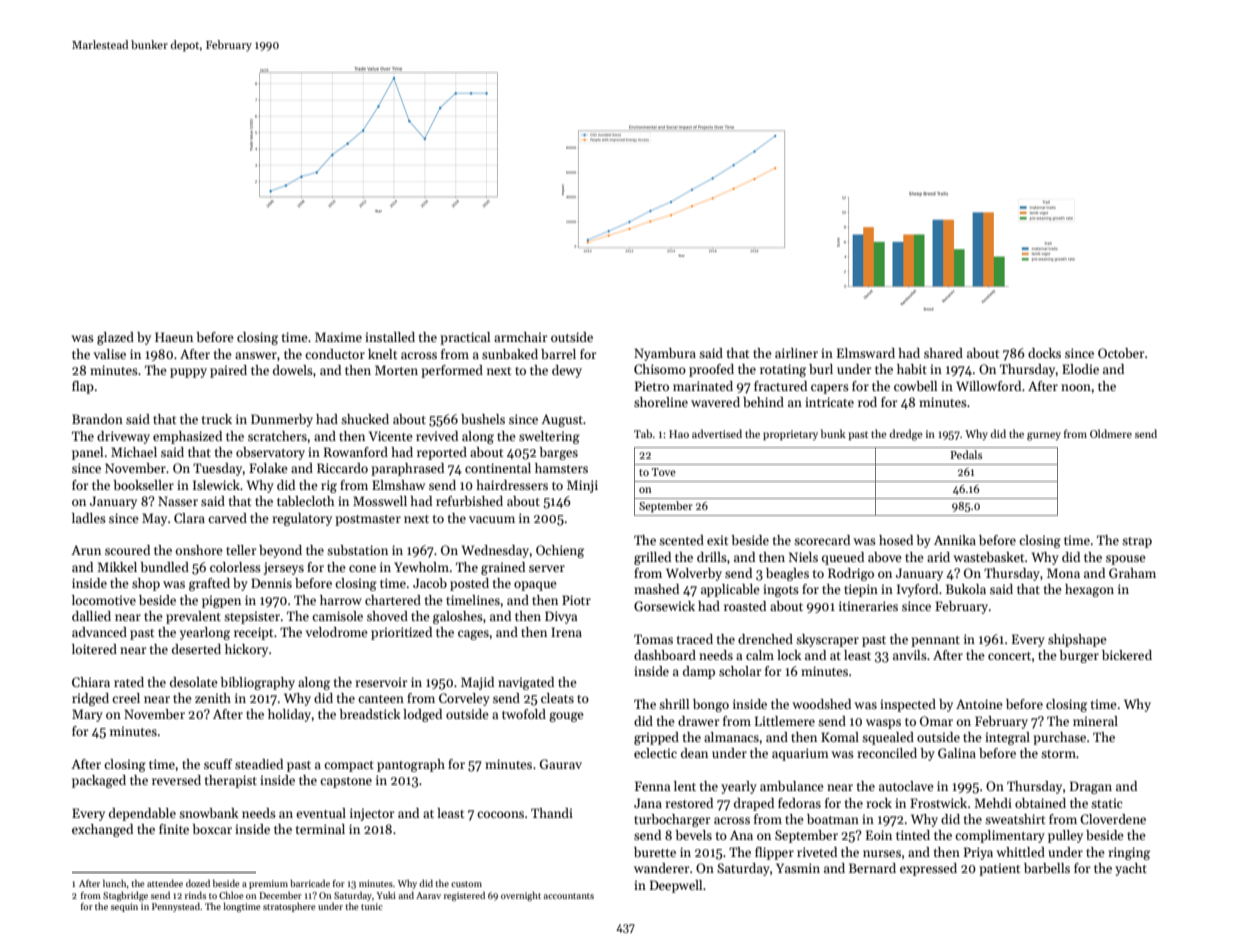  What do you see at coordinates (464, 896) in the image?
I see `registered` at bounding box center [464, 896].
